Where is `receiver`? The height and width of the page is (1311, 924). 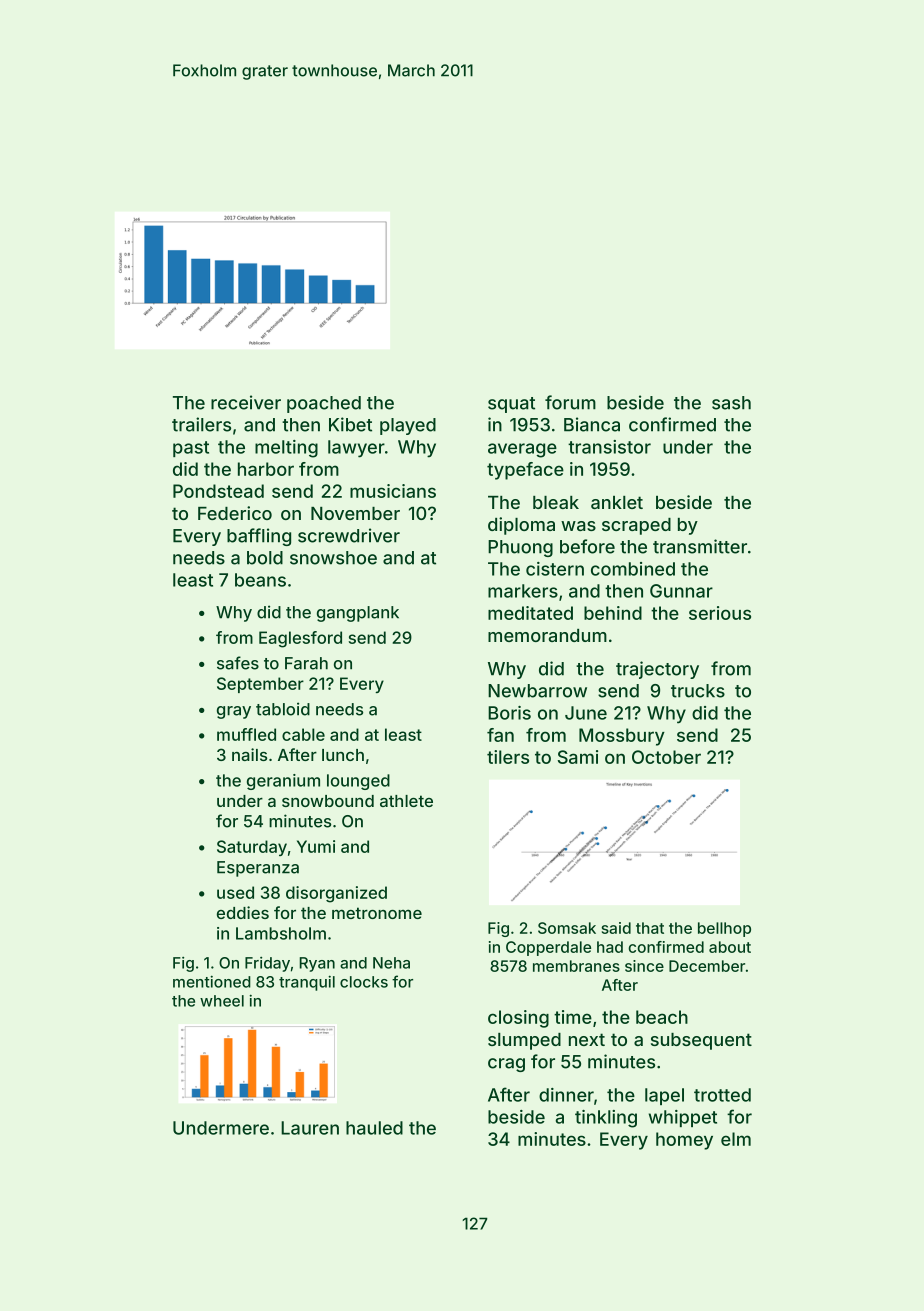
receiver is located at coordinates (246, 402).
